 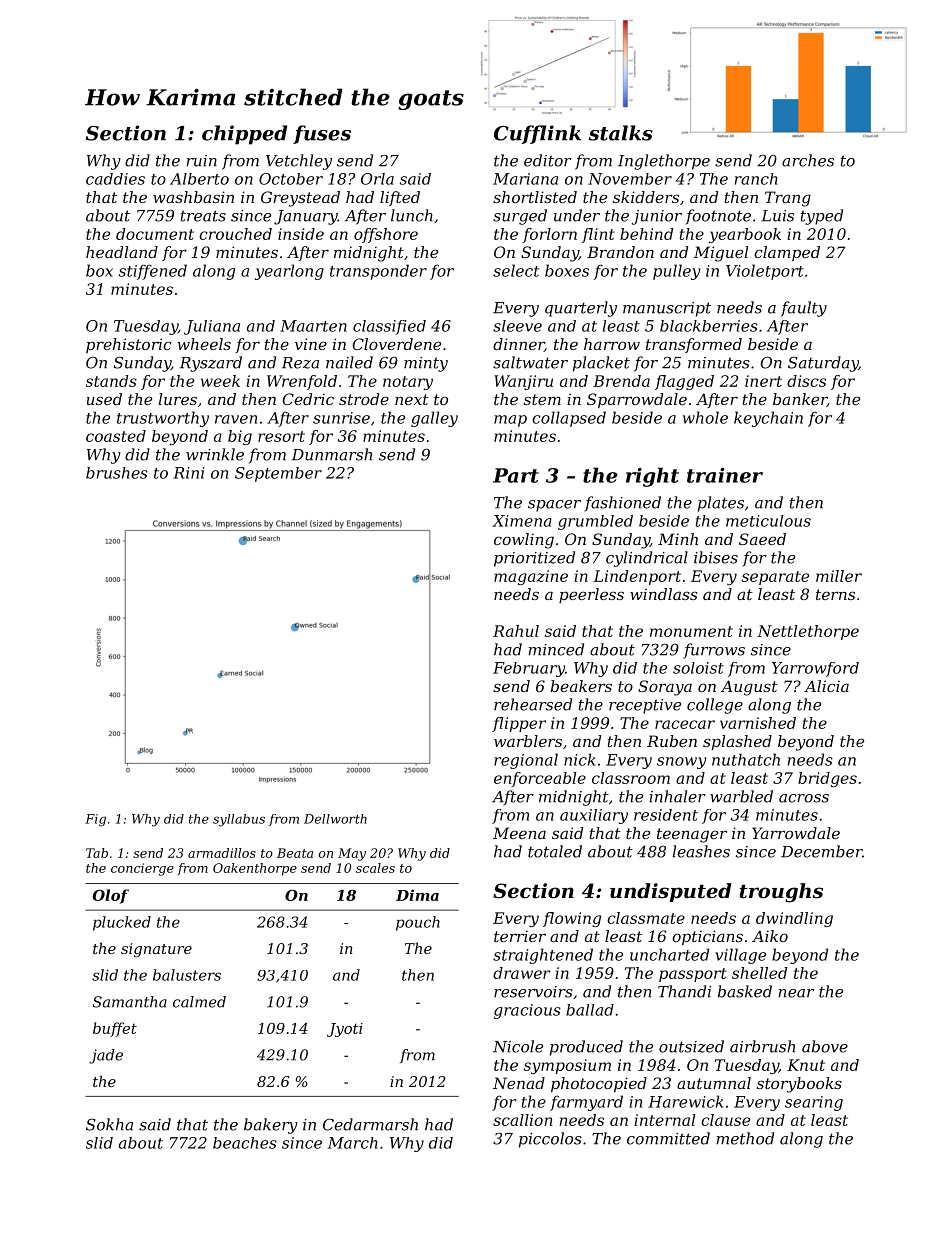 What do you see at coordinates (601, 364) in the screenshot?
I see `placket` at bounding box center [601, 364].
